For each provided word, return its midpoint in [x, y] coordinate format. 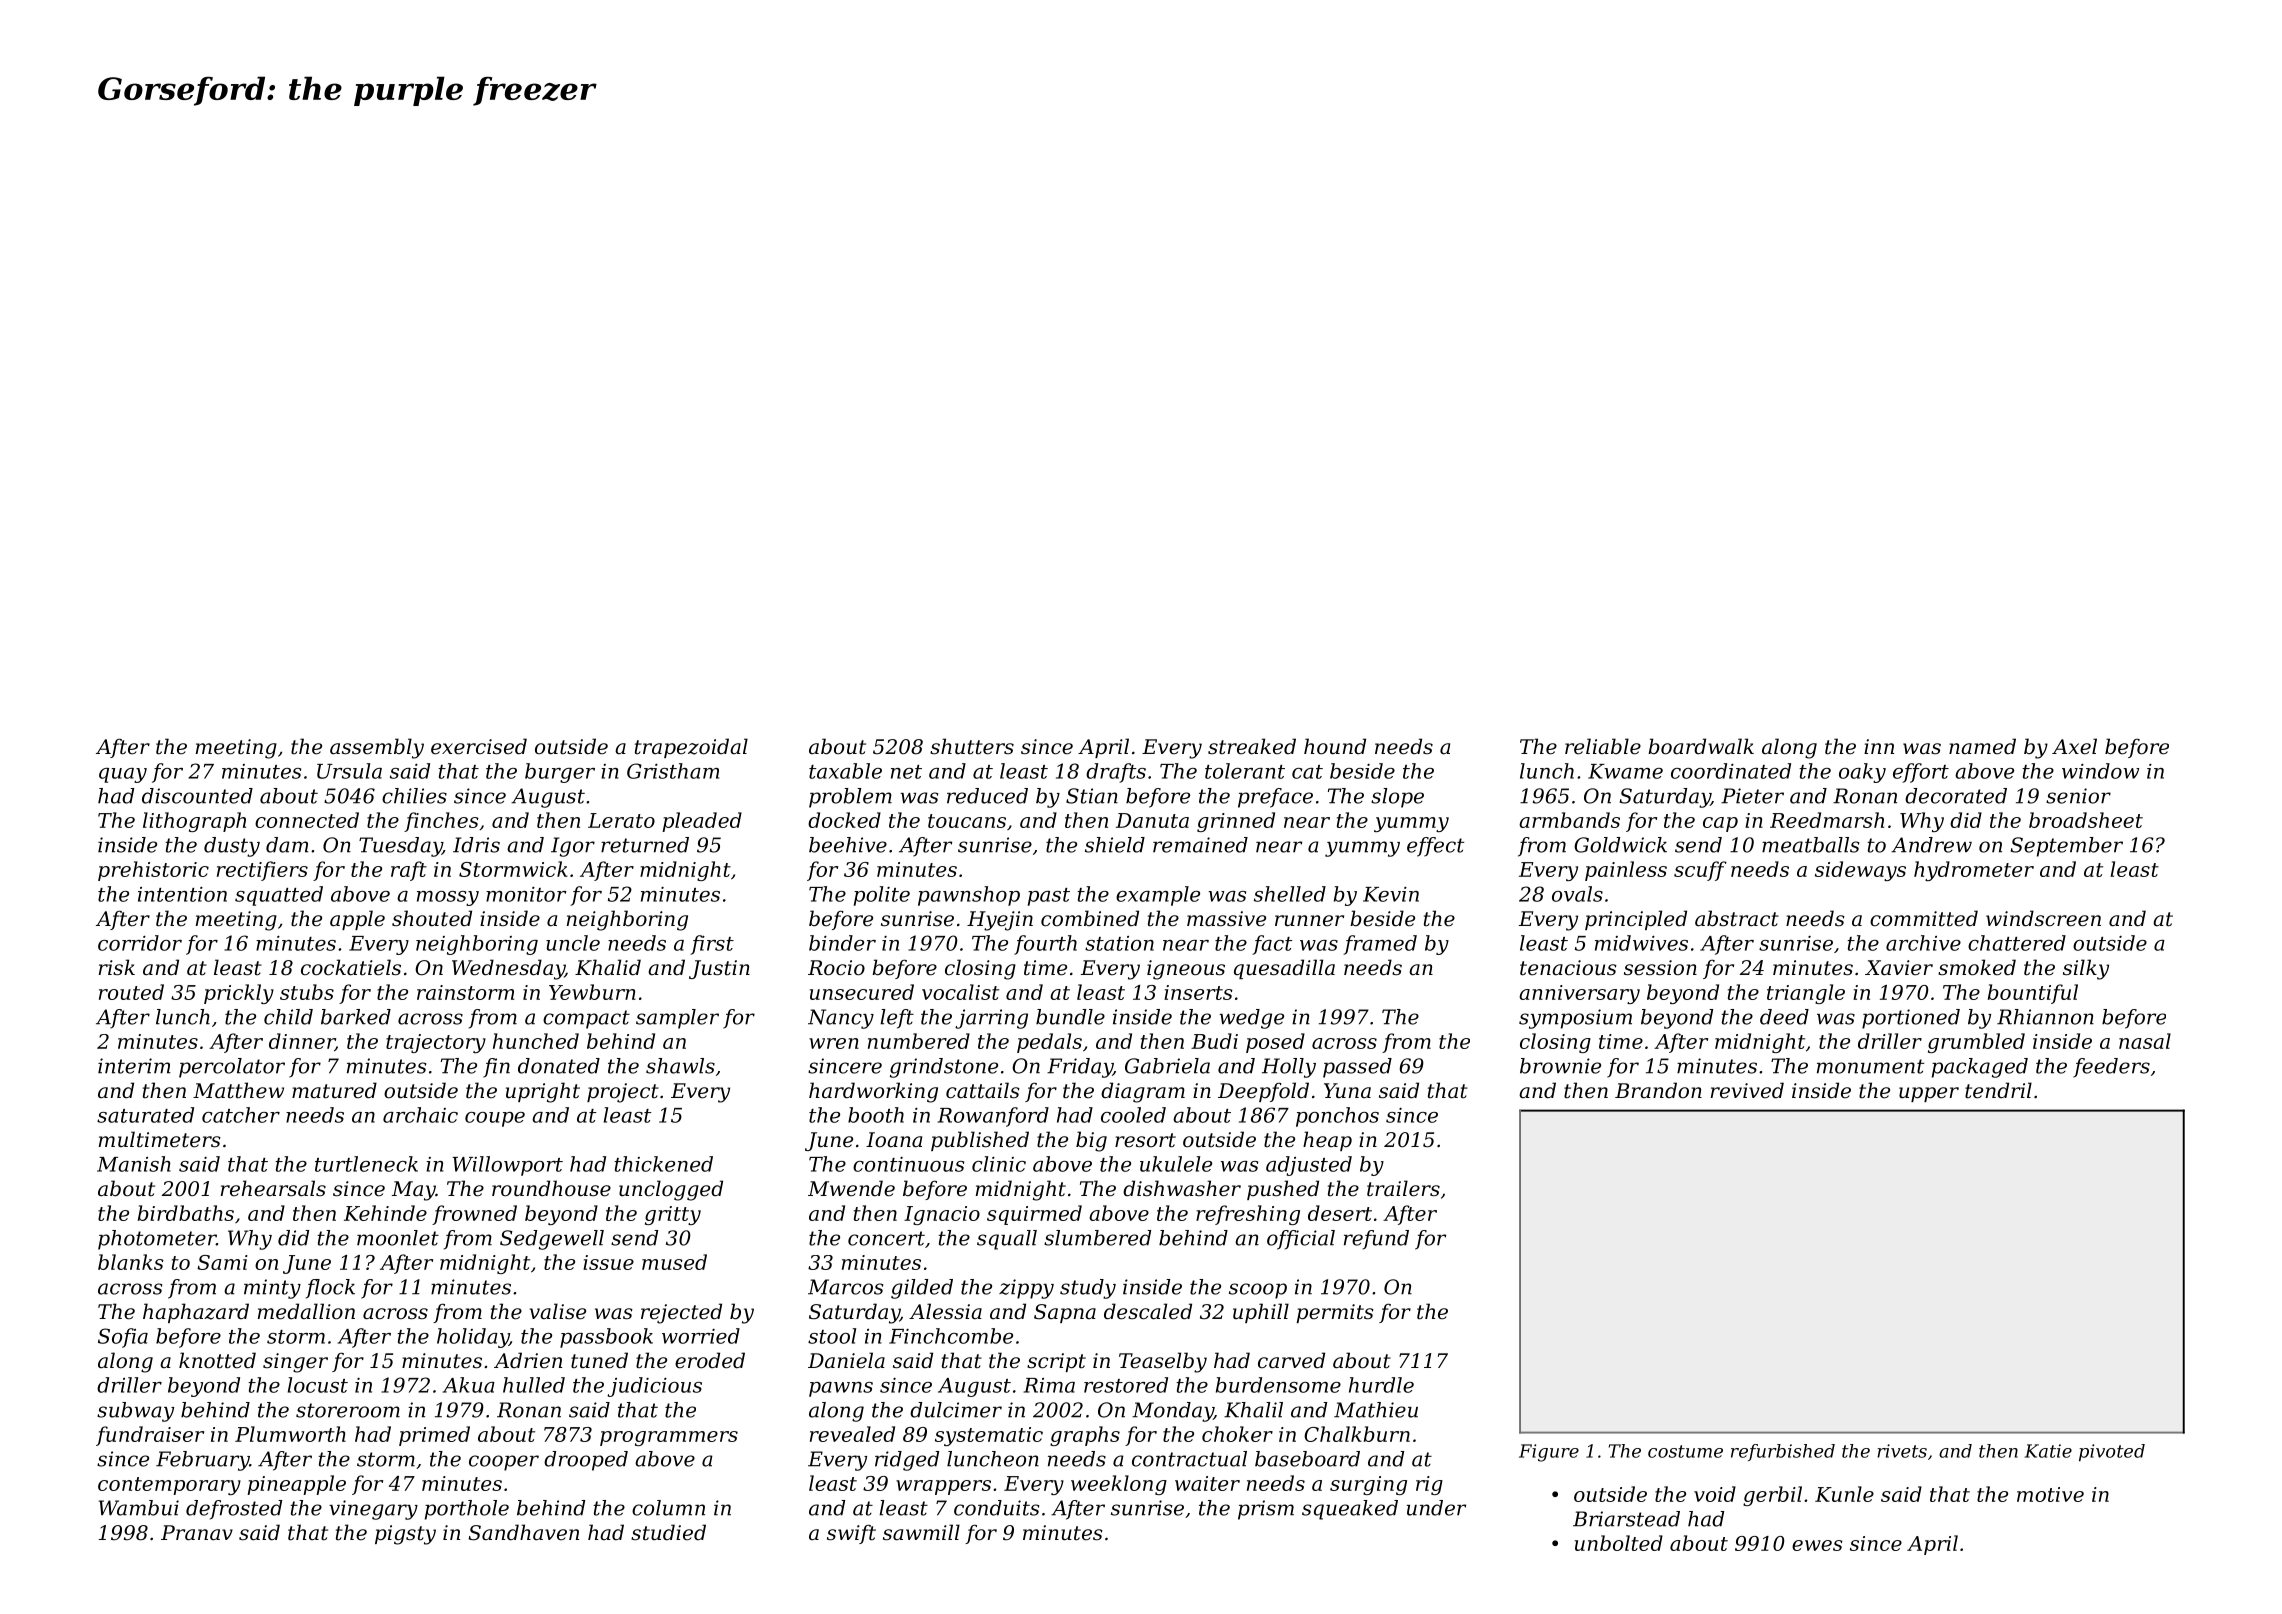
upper [1929, 1094]
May [414, 1191]
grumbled [1976, 1043]
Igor [573, 847]
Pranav [197, 1533]
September [2067, 847]
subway [135, 1412]
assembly [377, 748]
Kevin [1391, 894]
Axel [2074, 746]
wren [834, 1043]
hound [1335, 746]
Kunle [1844, 1494]
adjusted [1309, 1166]
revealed [852, 1434]
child [288, 1017]
